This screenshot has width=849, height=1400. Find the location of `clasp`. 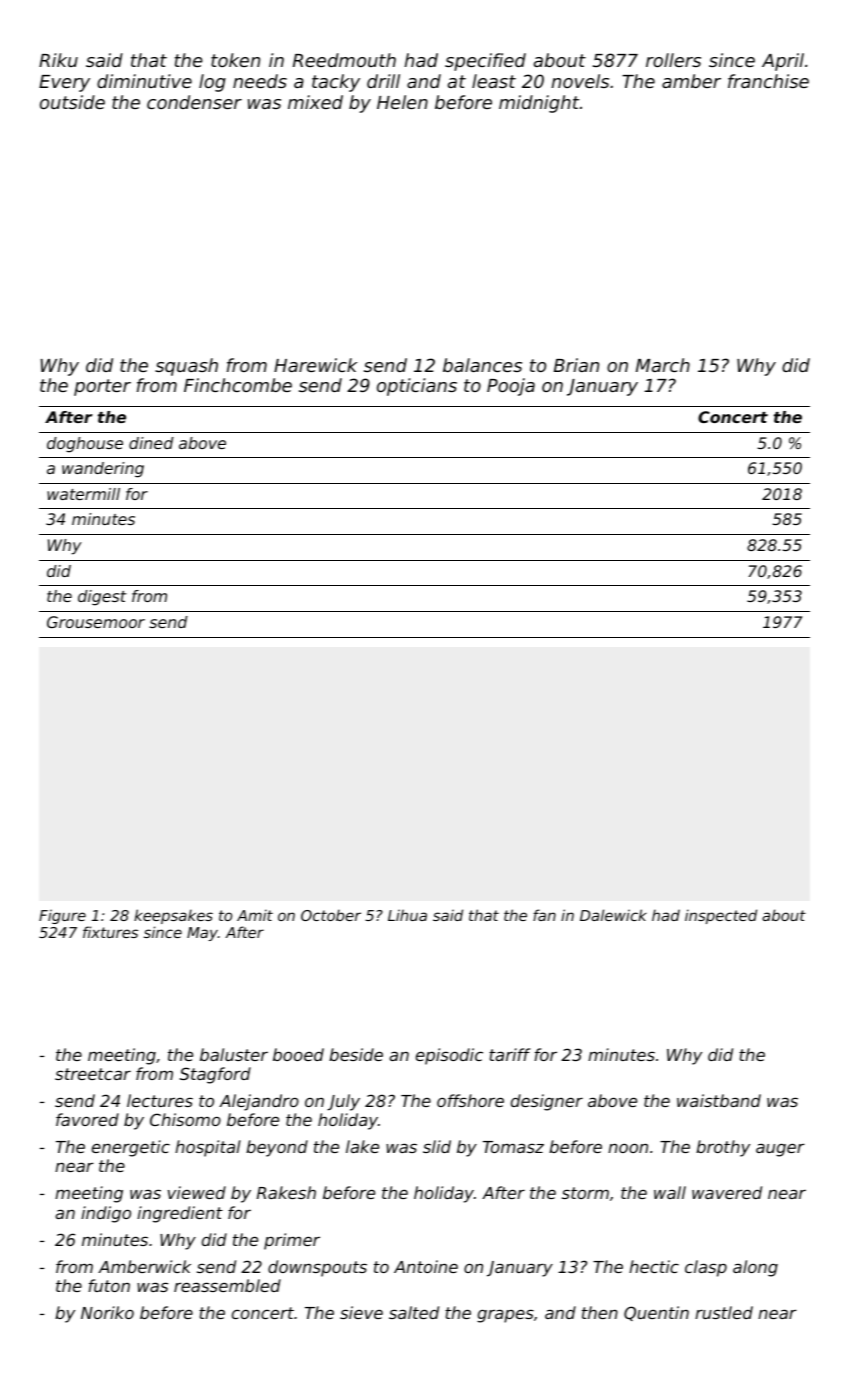

clasp is located at coordinates (706, 1268).
